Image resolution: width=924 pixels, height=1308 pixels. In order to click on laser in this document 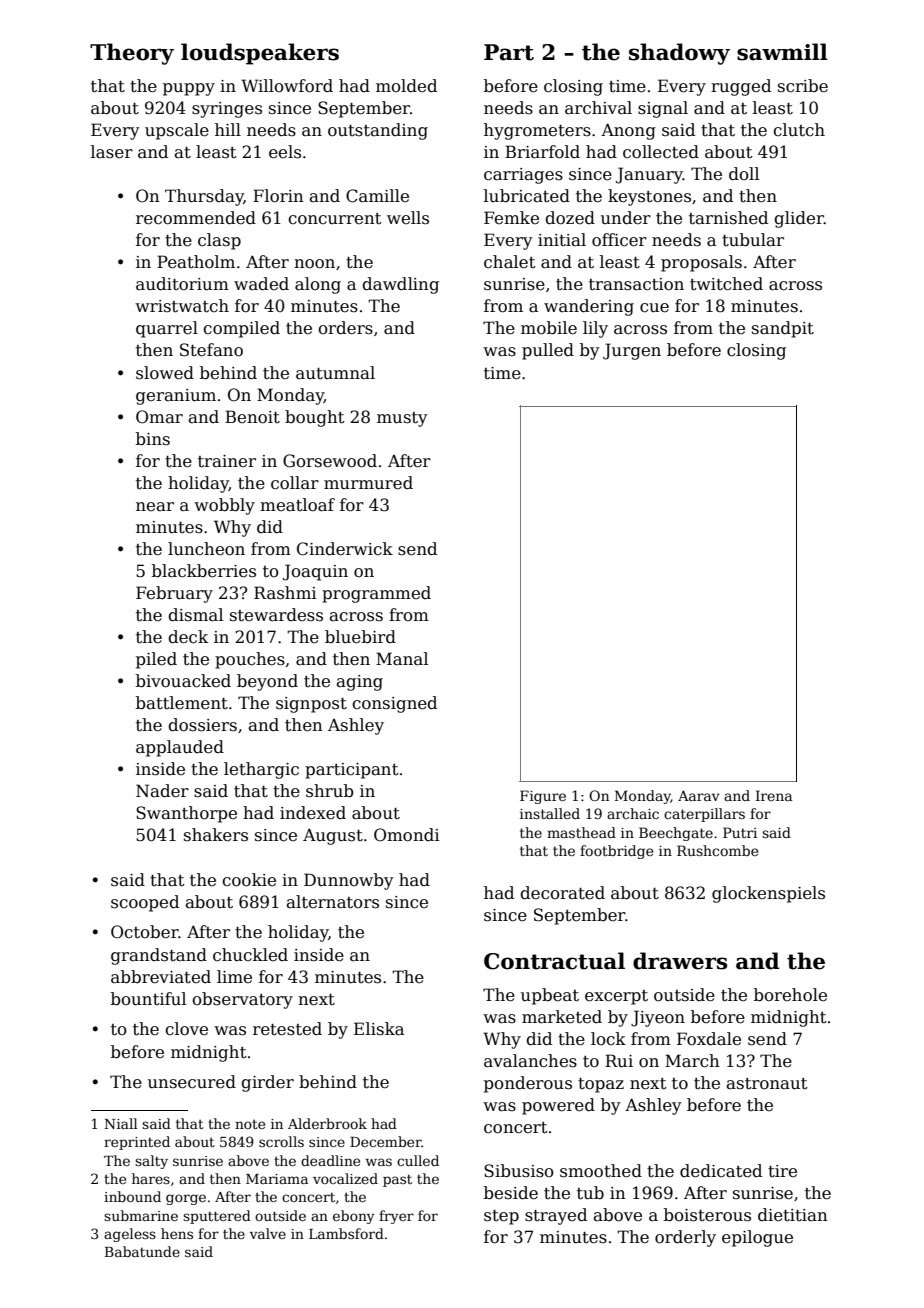, I will do `click(112, 152)`.
